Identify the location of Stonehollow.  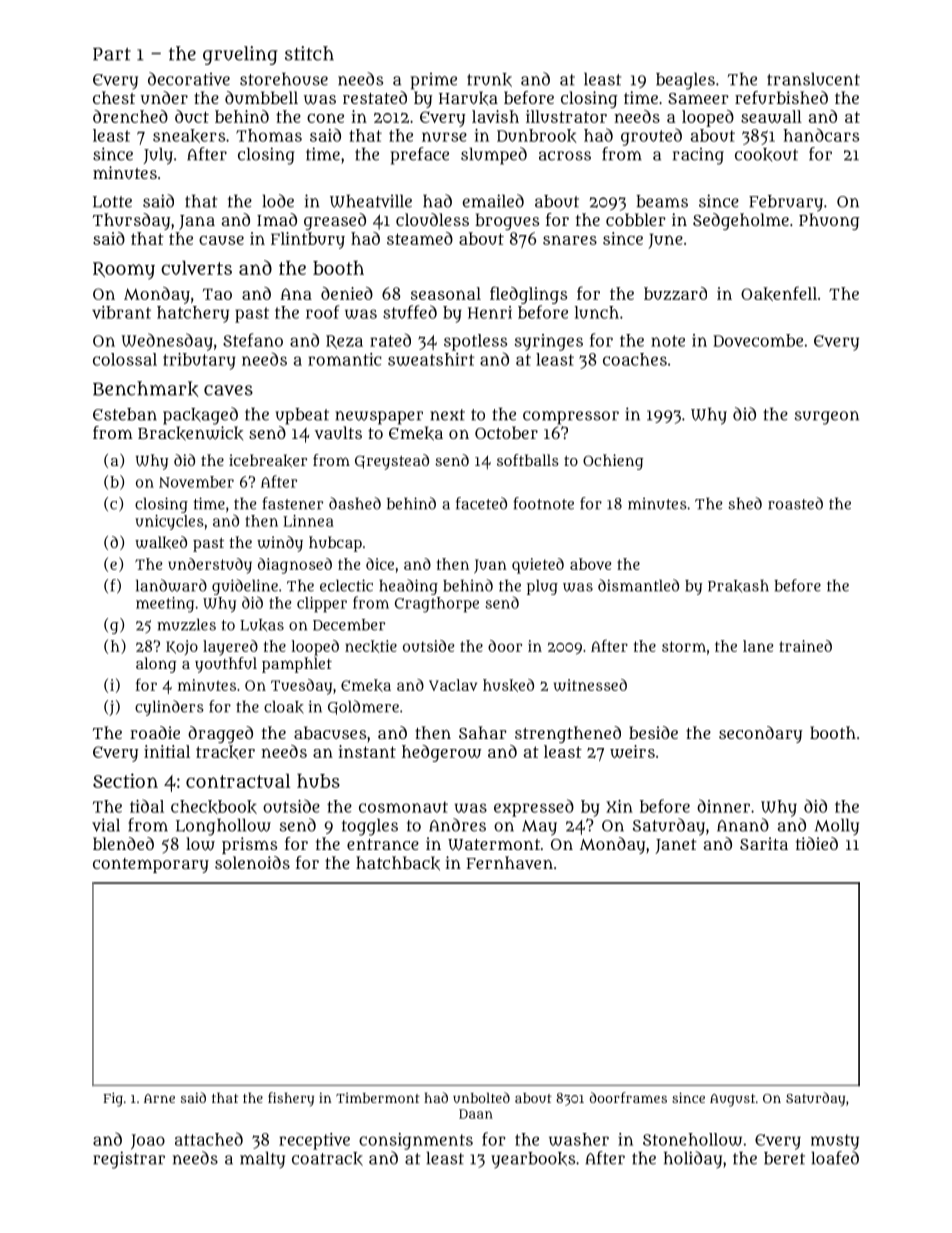
(692, 1139).
